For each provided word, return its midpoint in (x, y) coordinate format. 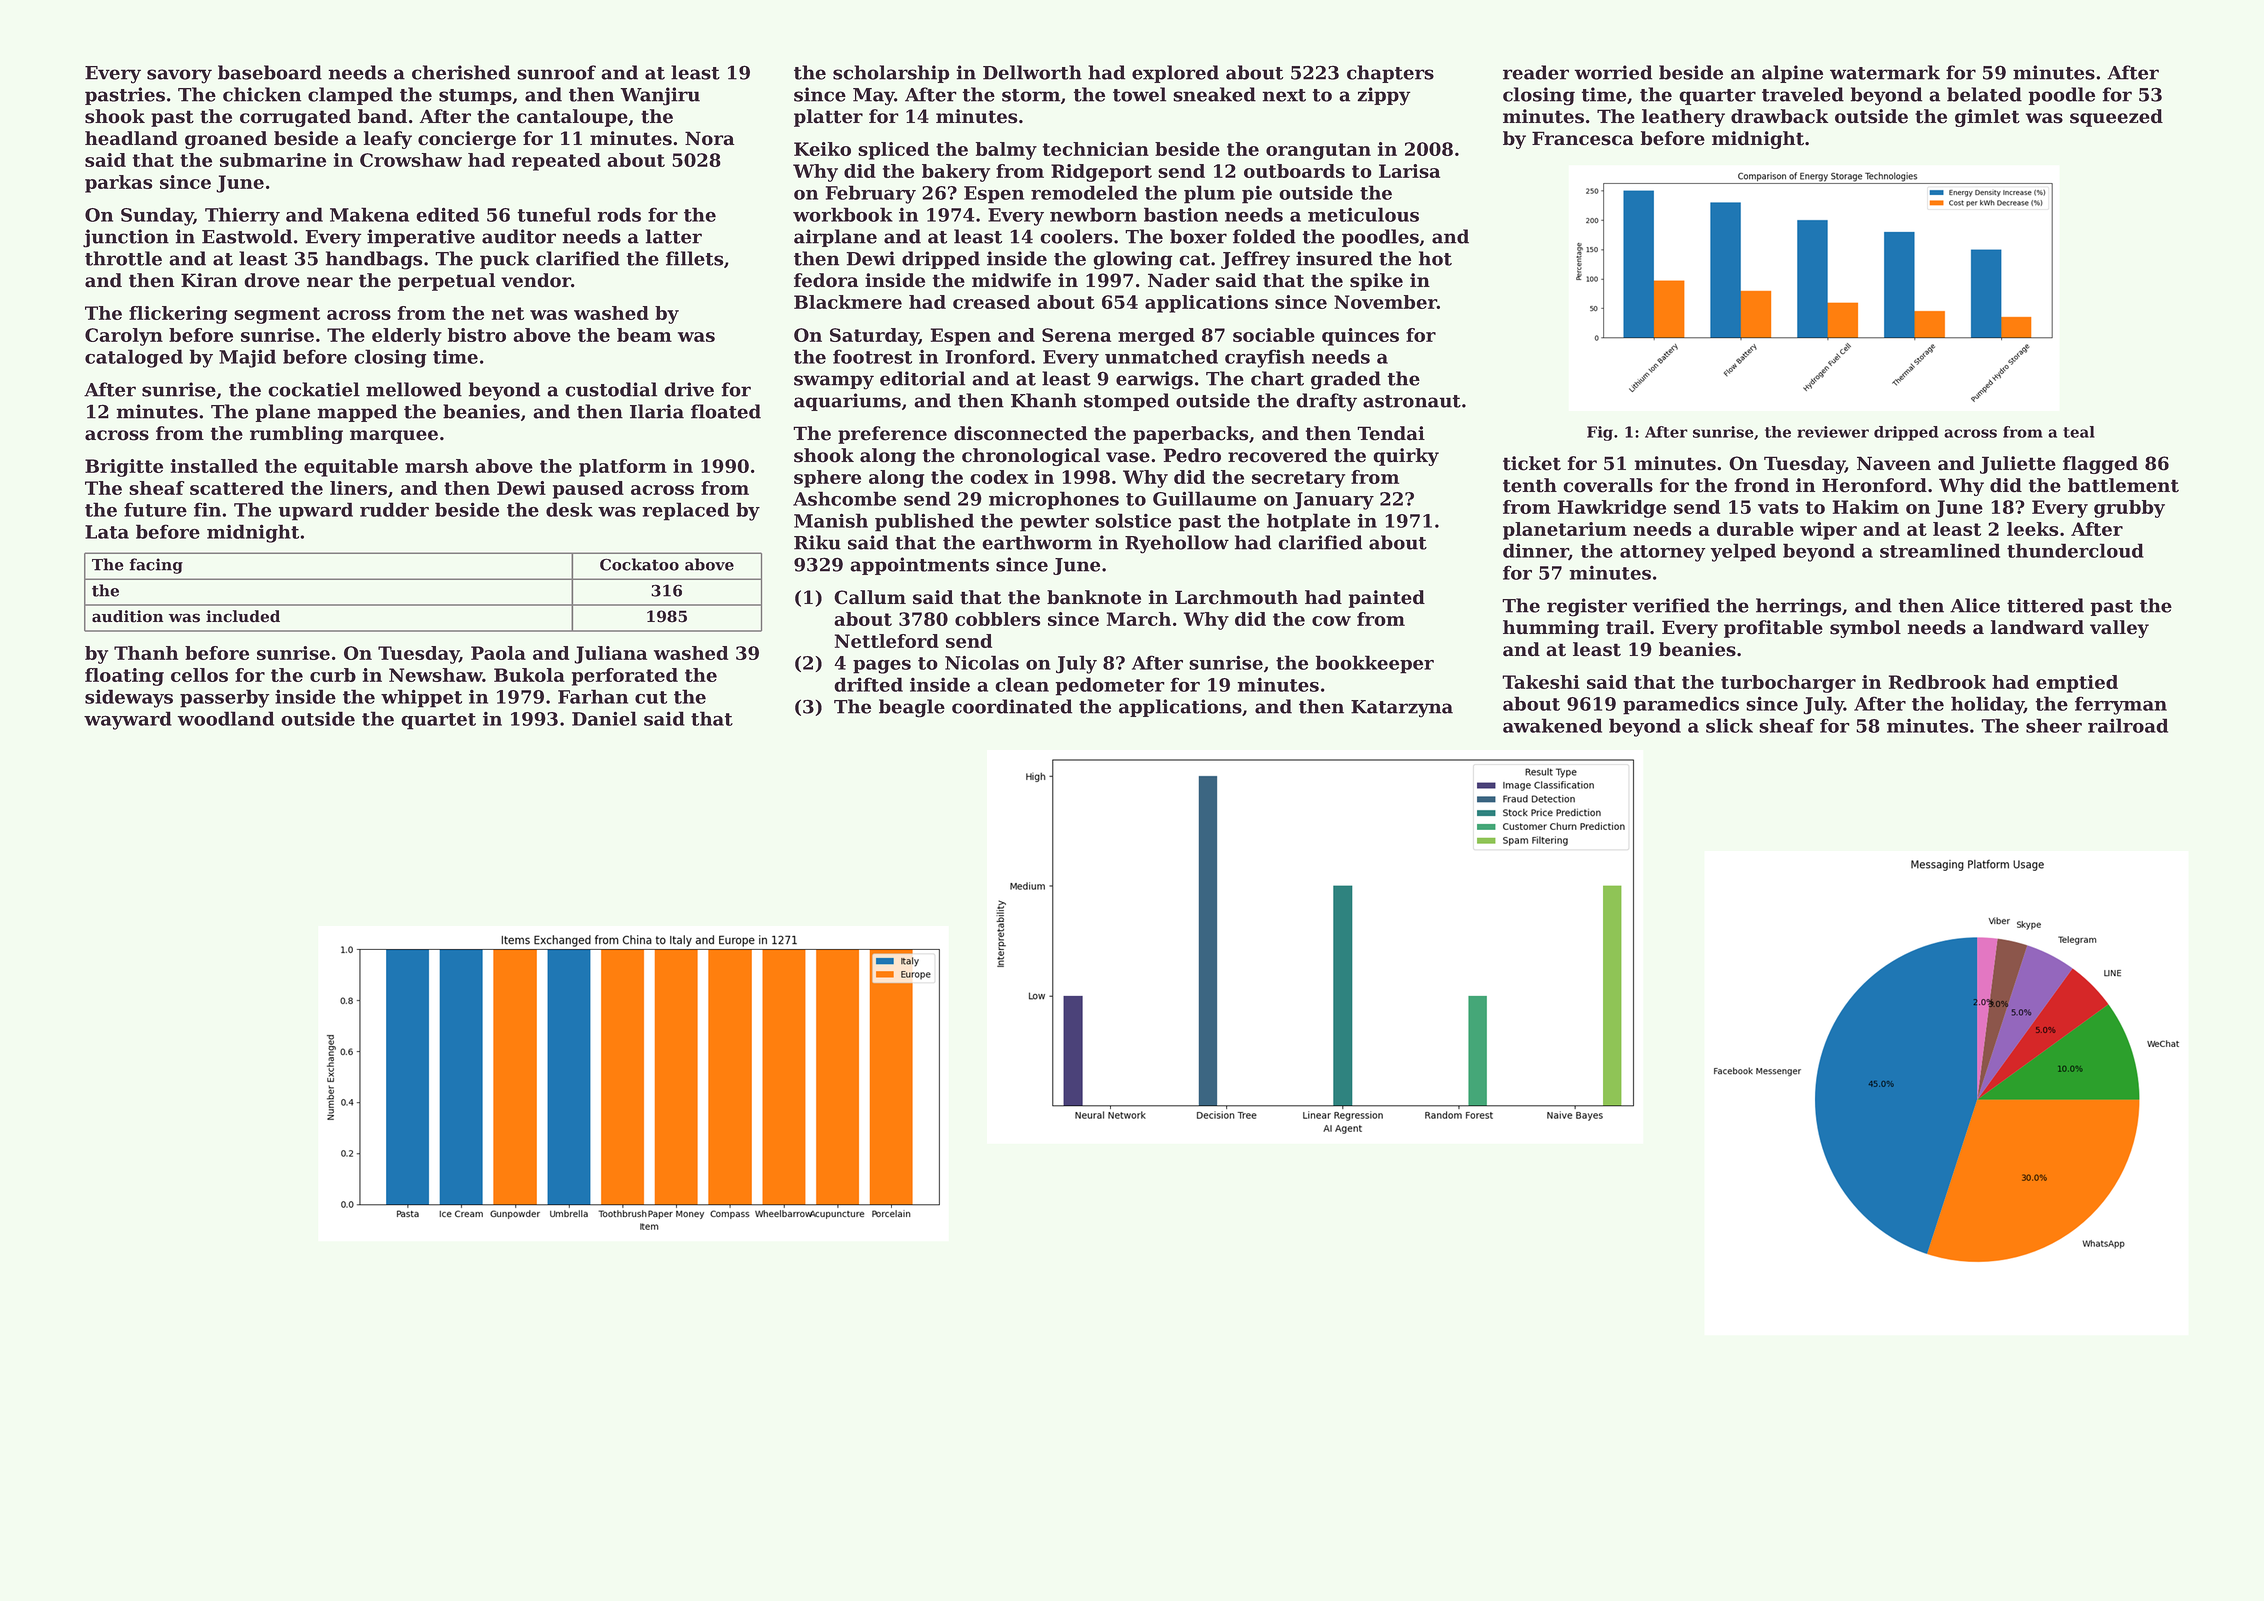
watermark (1885, 72)
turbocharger (1788, 684)
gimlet (1987, 118)
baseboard (270, 72)
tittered (2045, 605)
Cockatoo (639, 564)
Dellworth (1032, 72)
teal (2079, 432)
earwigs (1154, 380)
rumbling (296, 435)
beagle (912, 708)
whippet (421, 698)
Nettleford (887, 641)
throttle (123, 258)
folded (1264, 236)
